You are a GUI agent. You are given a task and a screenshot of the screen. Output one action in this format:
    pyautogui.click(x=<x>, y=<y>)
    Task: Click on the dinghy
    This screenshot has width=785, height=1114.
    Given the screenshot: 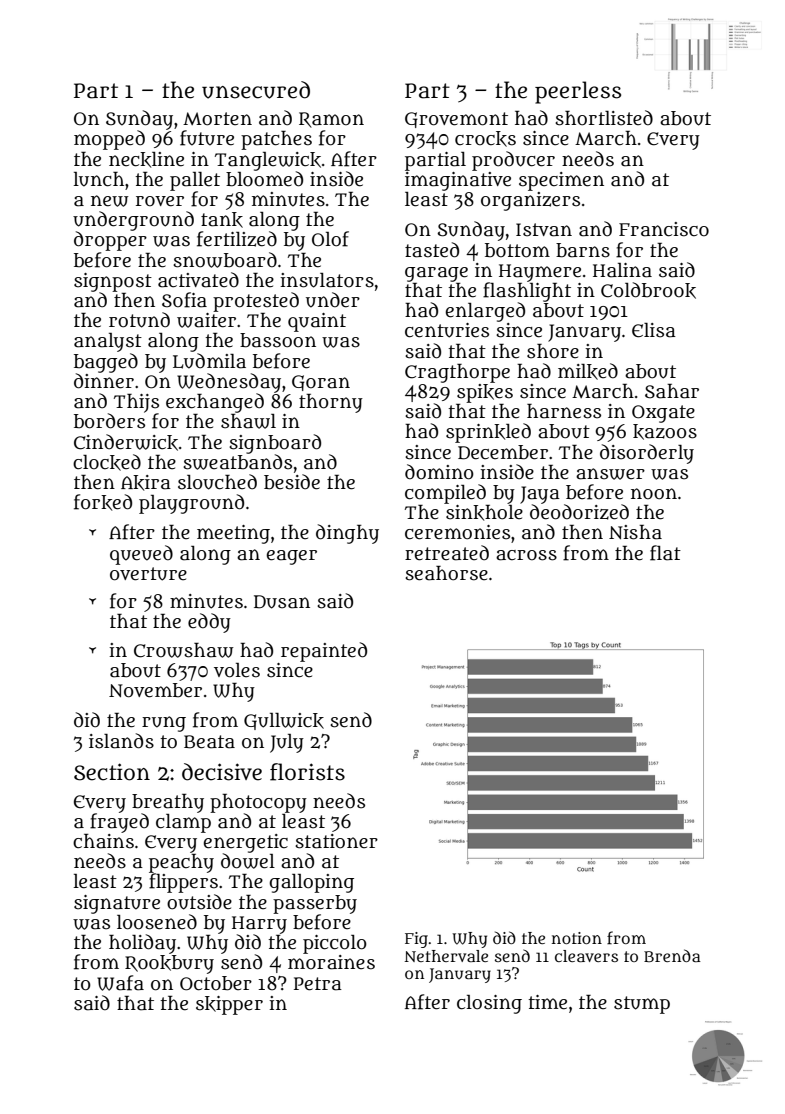 What is the action you would take?
    pyautogui.click(x=347, y=534)
